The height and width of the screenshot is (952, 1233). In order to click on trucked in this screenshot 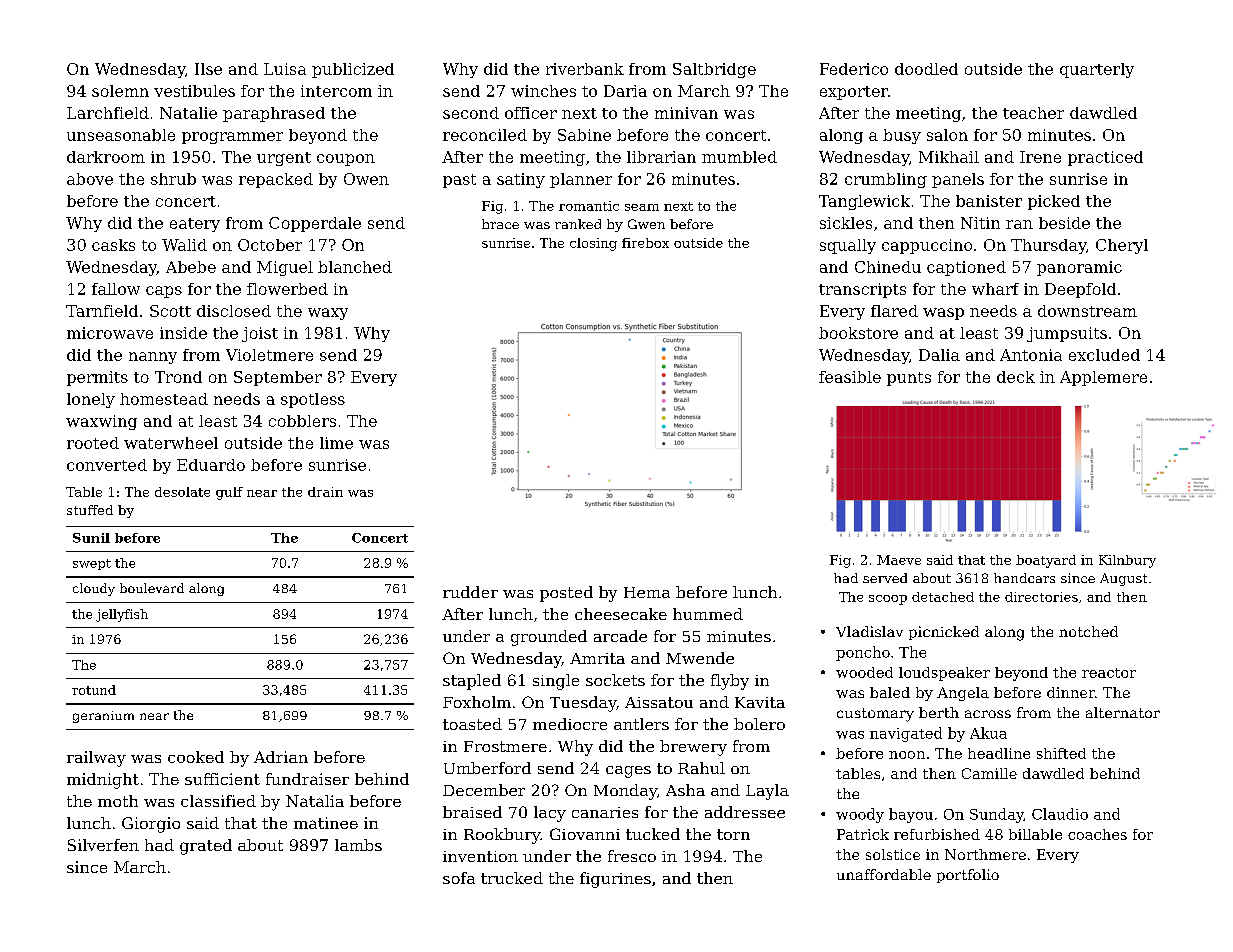, I will do `click(512, 878)`.
